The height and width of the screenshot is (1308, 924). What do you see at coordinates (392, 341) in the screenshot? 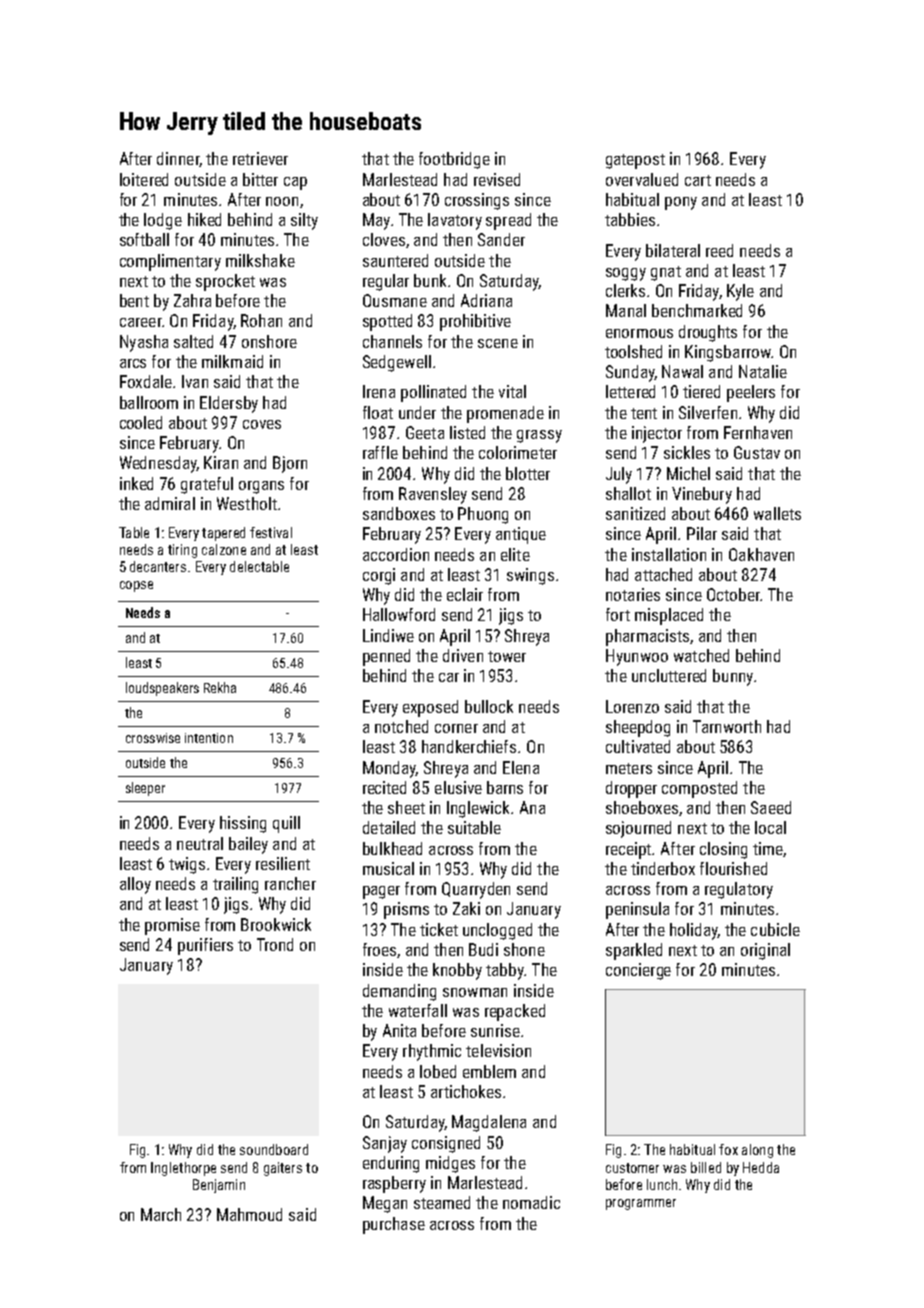
I see `channels` at bounding box center [392, 341].
